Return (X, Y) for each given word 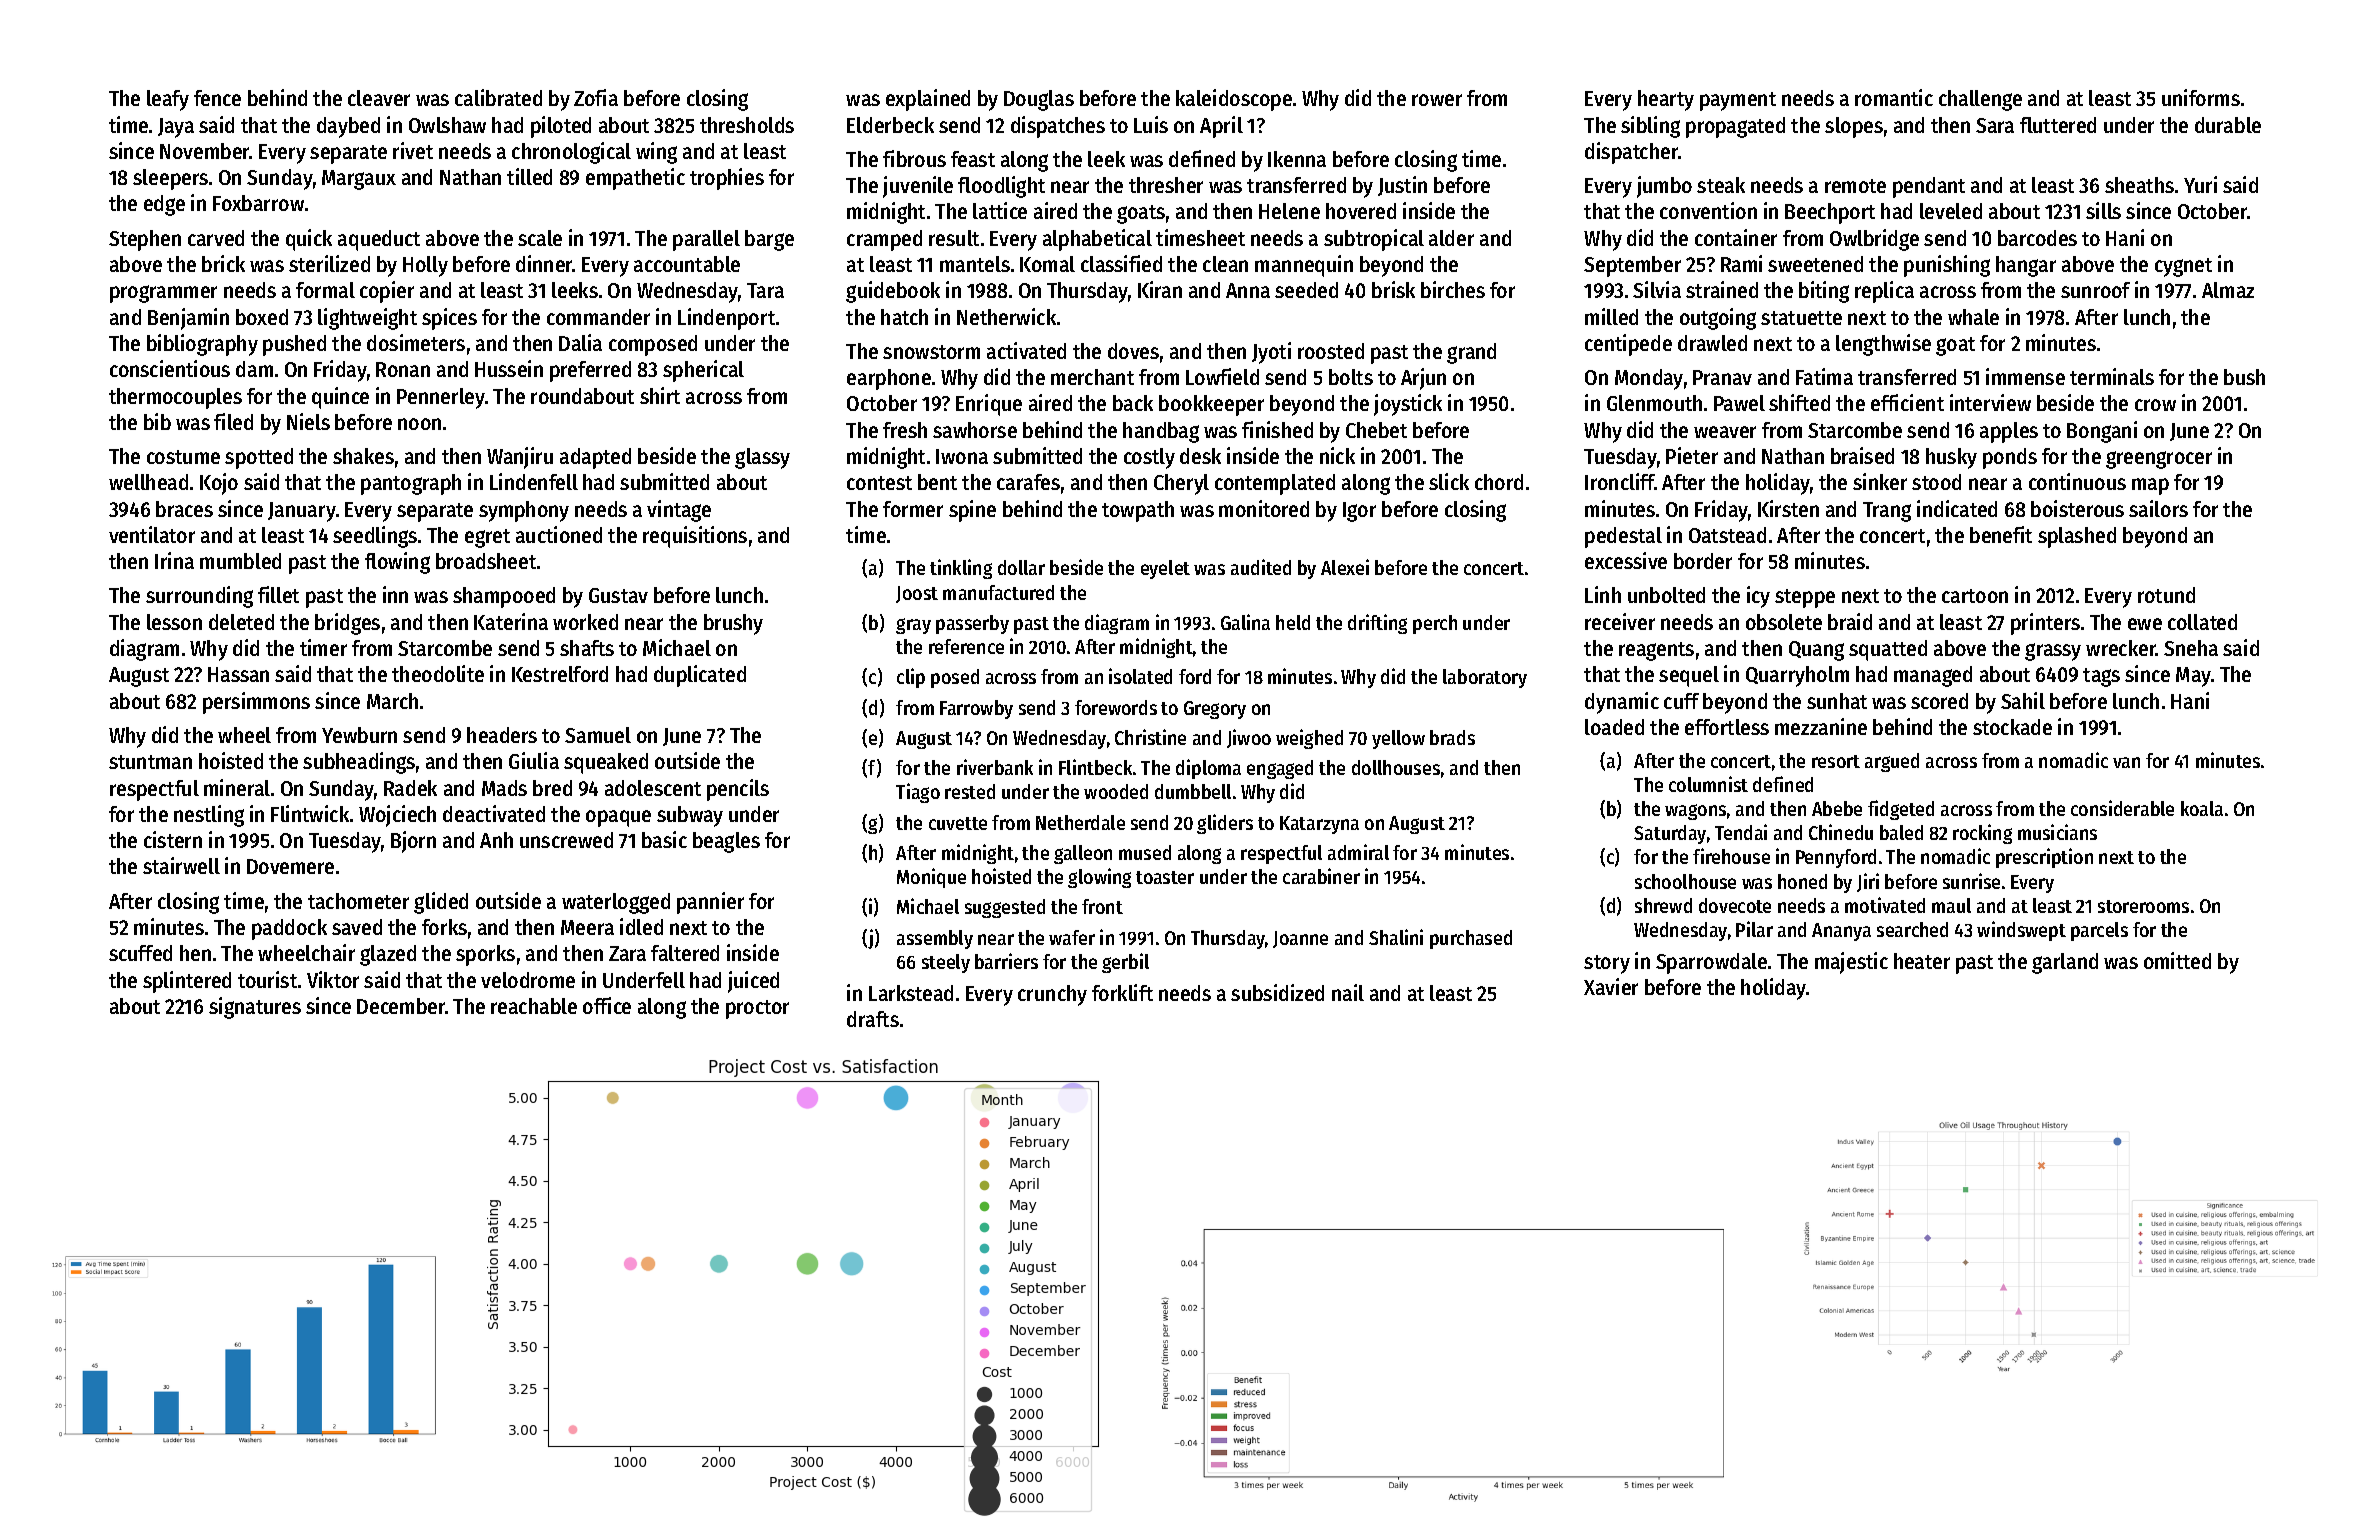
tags (2101, 677)
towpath (1138, 511)
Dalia (580, 342)
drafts (873, 1019)
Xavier (1611, 986)
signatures (255, 1008)
